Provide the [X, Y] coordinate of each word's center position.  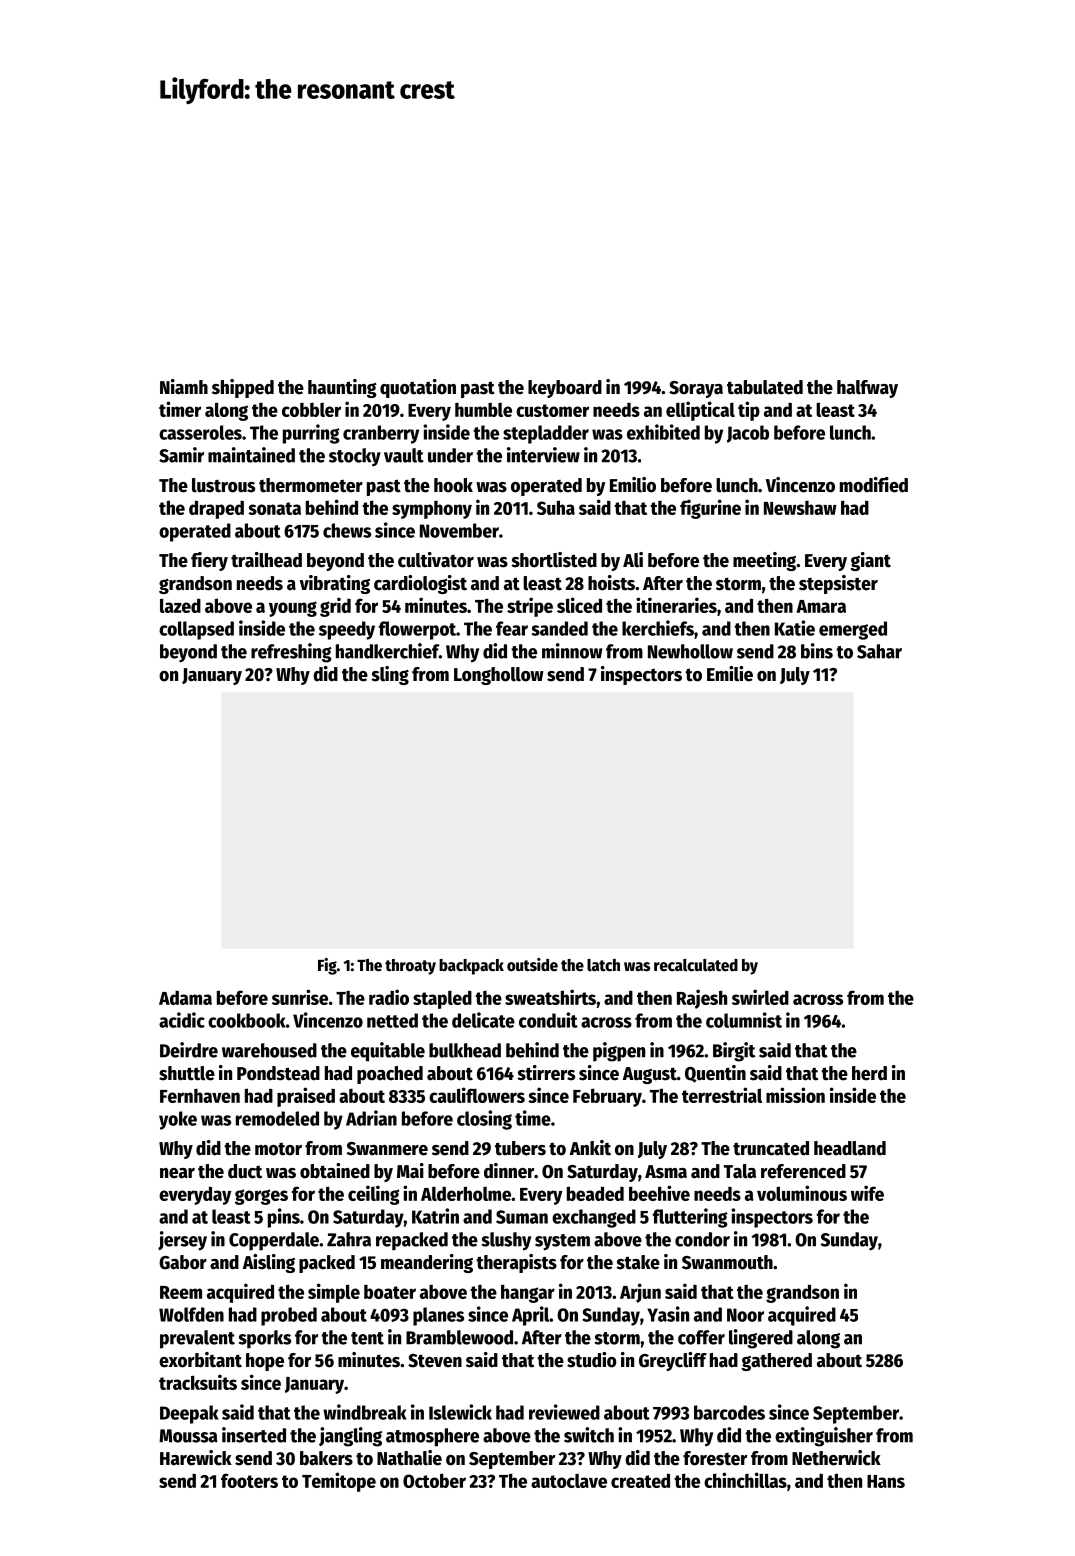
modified [874, 485]
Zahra [349, 1239]
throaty [410, 967]
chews [347, 530]
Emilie [730, 674]
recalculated [696, 965]
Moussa [188, 1436]
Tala [740, 1171]
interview [543, 455]
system [562, 1242]
